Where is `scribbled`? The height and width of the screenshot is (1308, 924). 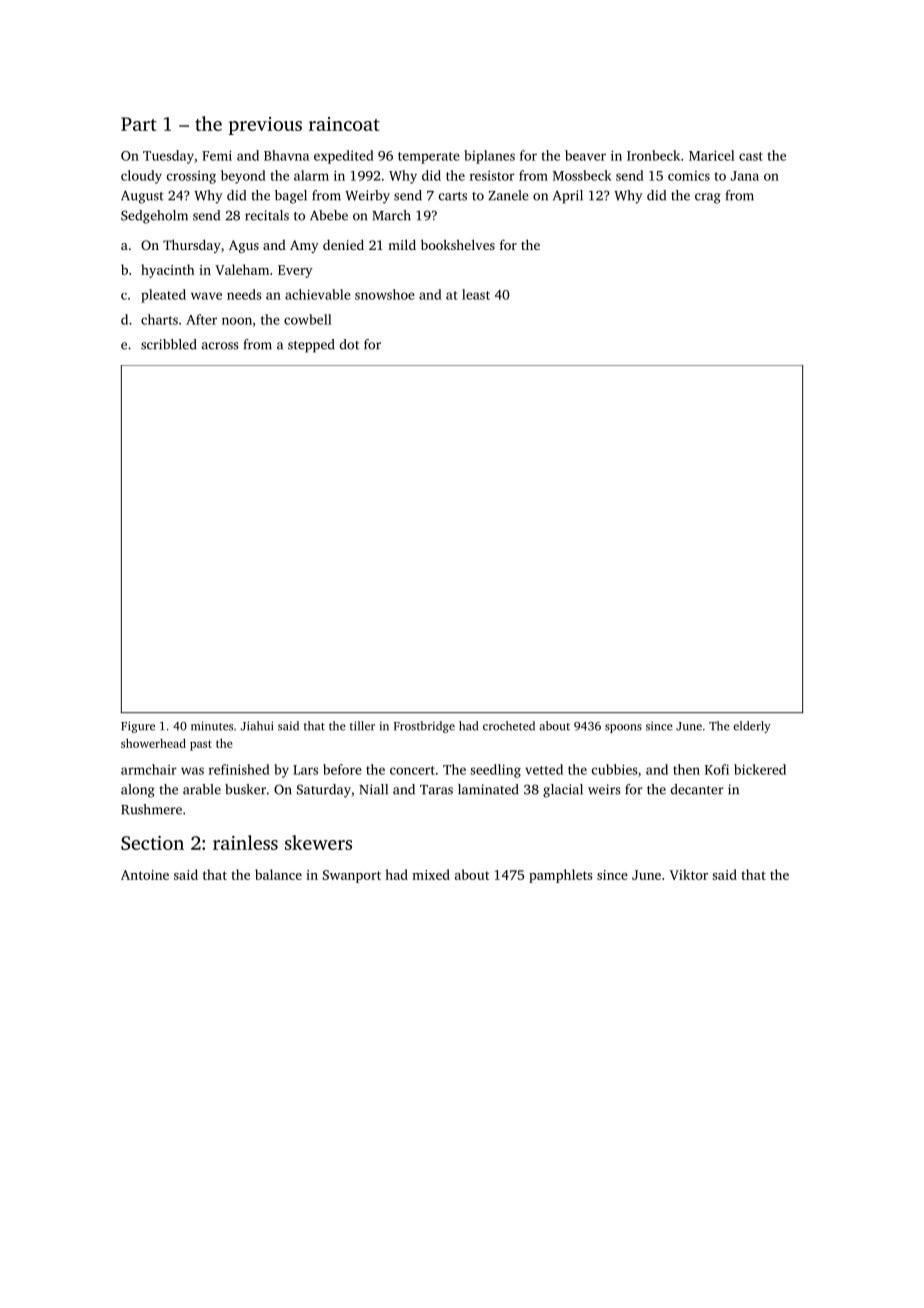 scribbled is located at coordinates (169, 344).
